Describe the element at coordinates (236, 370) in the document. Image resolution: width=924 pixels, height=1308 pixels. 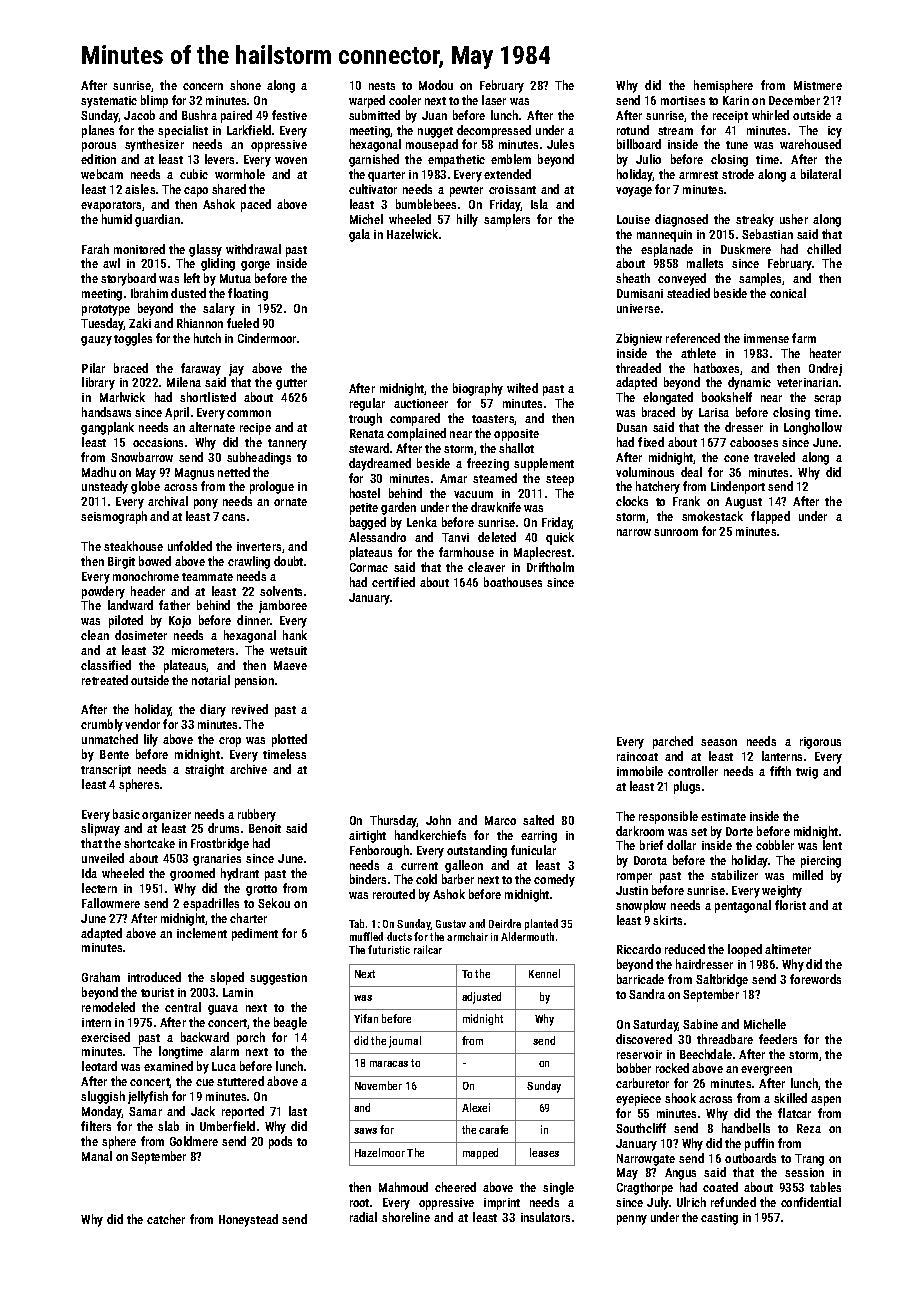
I see `jay` at that location.
